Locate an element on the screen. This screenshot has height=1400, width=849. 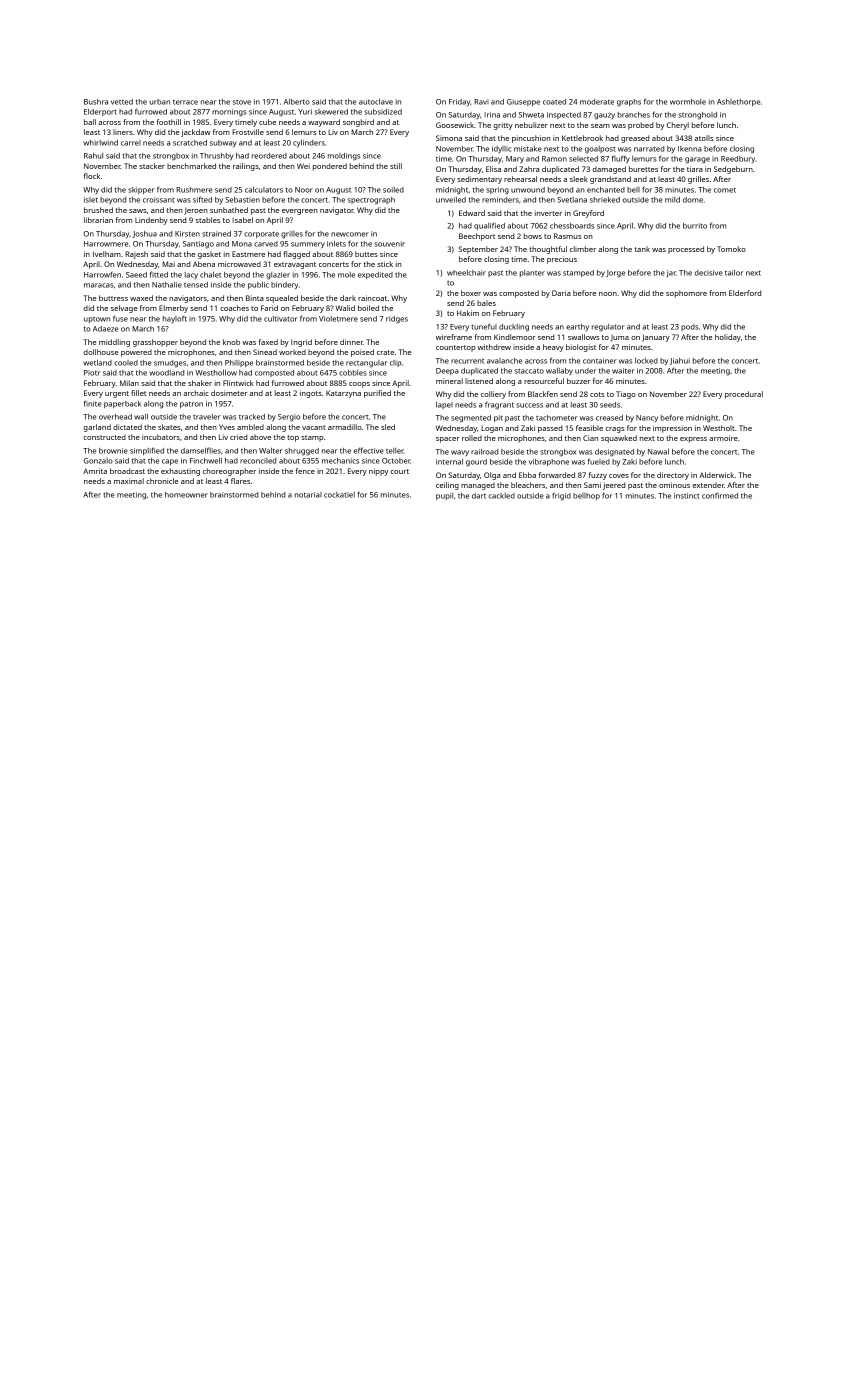
cape is located at coordinates (170, 462).
